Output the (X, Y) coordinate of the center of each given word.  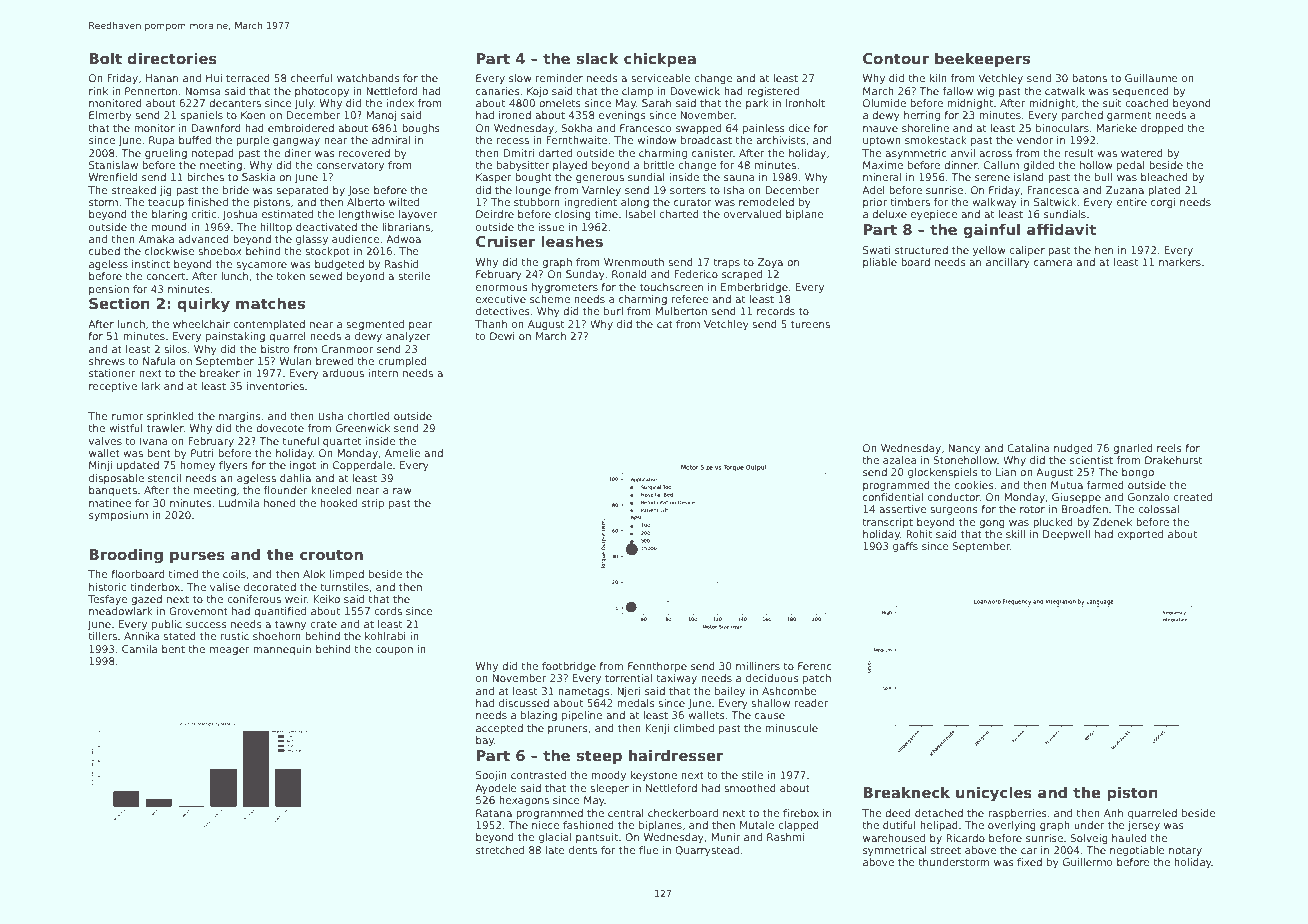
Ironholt (805, 103)
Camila (139, 649)
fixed (1029, 862)
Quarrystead (707, 851)
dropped (1162, 129)
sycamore (261, 266)
